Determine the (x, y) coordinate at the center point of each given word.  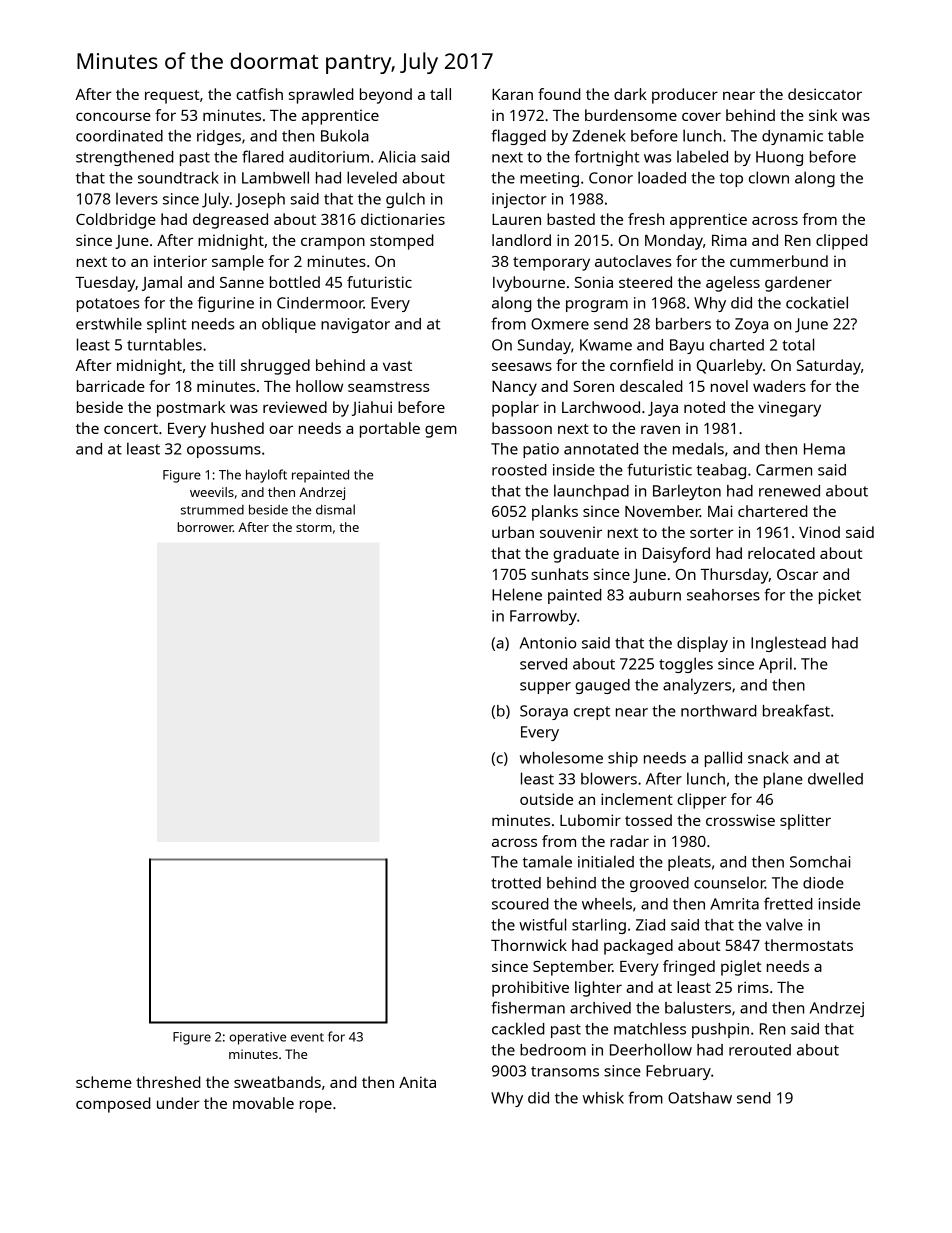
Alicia (397, 156)
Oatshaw (700, 1098)
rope (316, 1106)
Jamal (162, 283)
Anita (417, 1082)
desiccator (825, 94)
